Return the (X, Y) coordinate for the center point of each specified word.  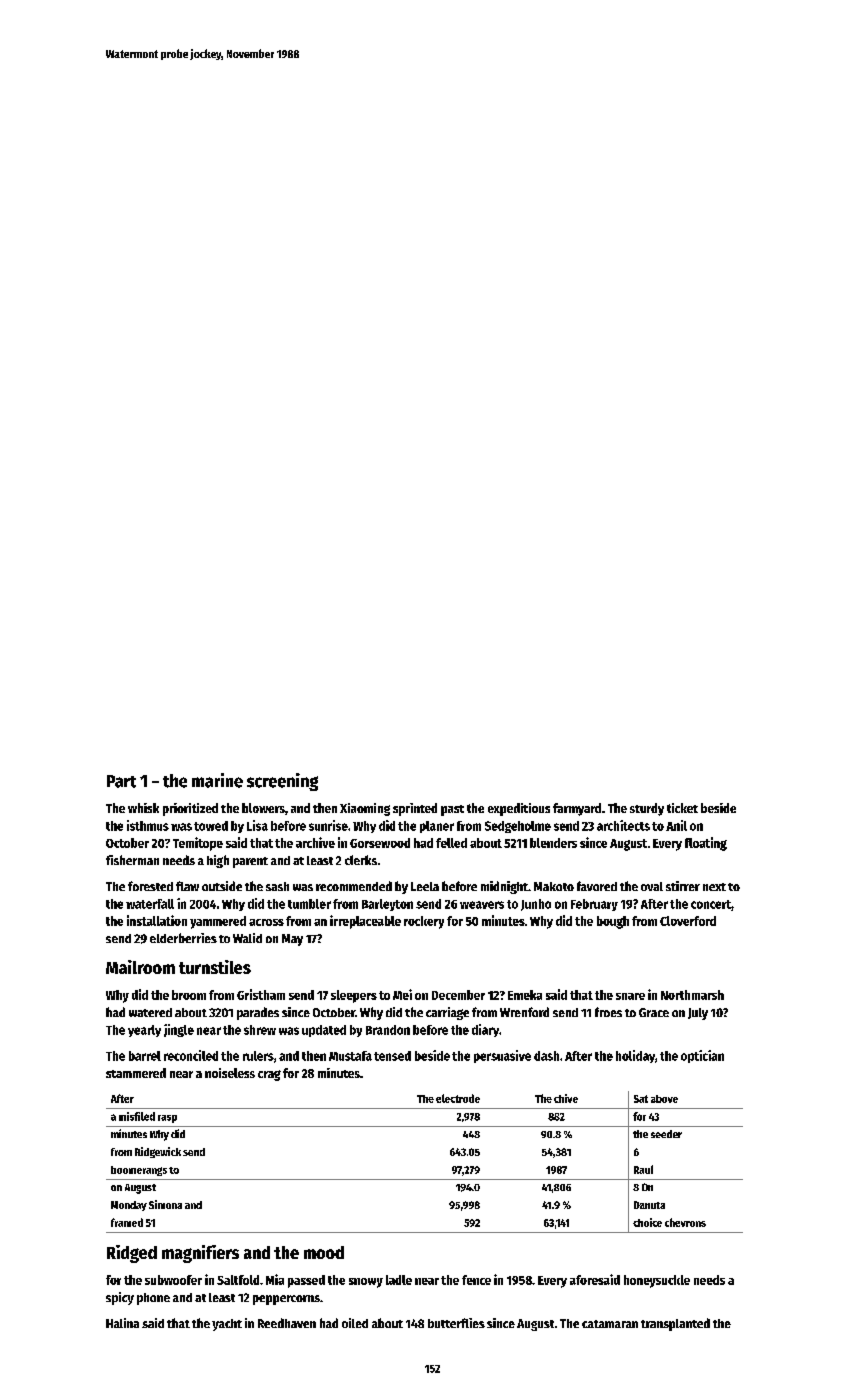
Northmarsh (692, 995)
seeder (666, 1134)
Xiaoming (365, 809)
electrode (458, 1098)
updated (324, 1031)
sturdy (647, 809)
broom (189, 995)
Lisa (257, 825)
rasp (167, 1119)
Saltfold (238, 1280)
